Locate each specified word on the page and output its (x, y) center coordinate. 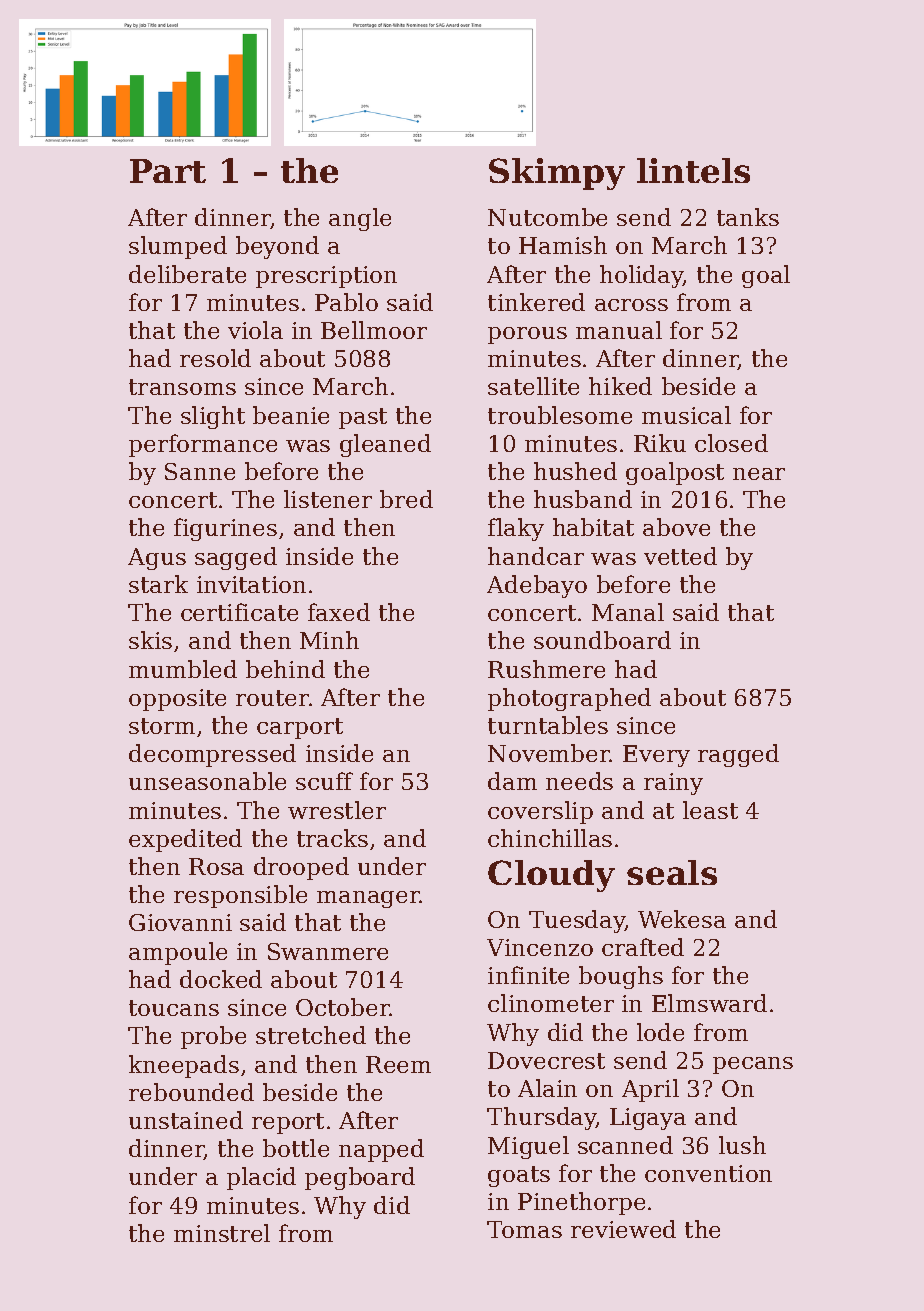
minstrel (222, 1233)
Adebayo (537, 586)
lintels (693, 170)
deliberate (187, 274)
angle (360, 219)
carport (300, 728)
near (759, 474)
